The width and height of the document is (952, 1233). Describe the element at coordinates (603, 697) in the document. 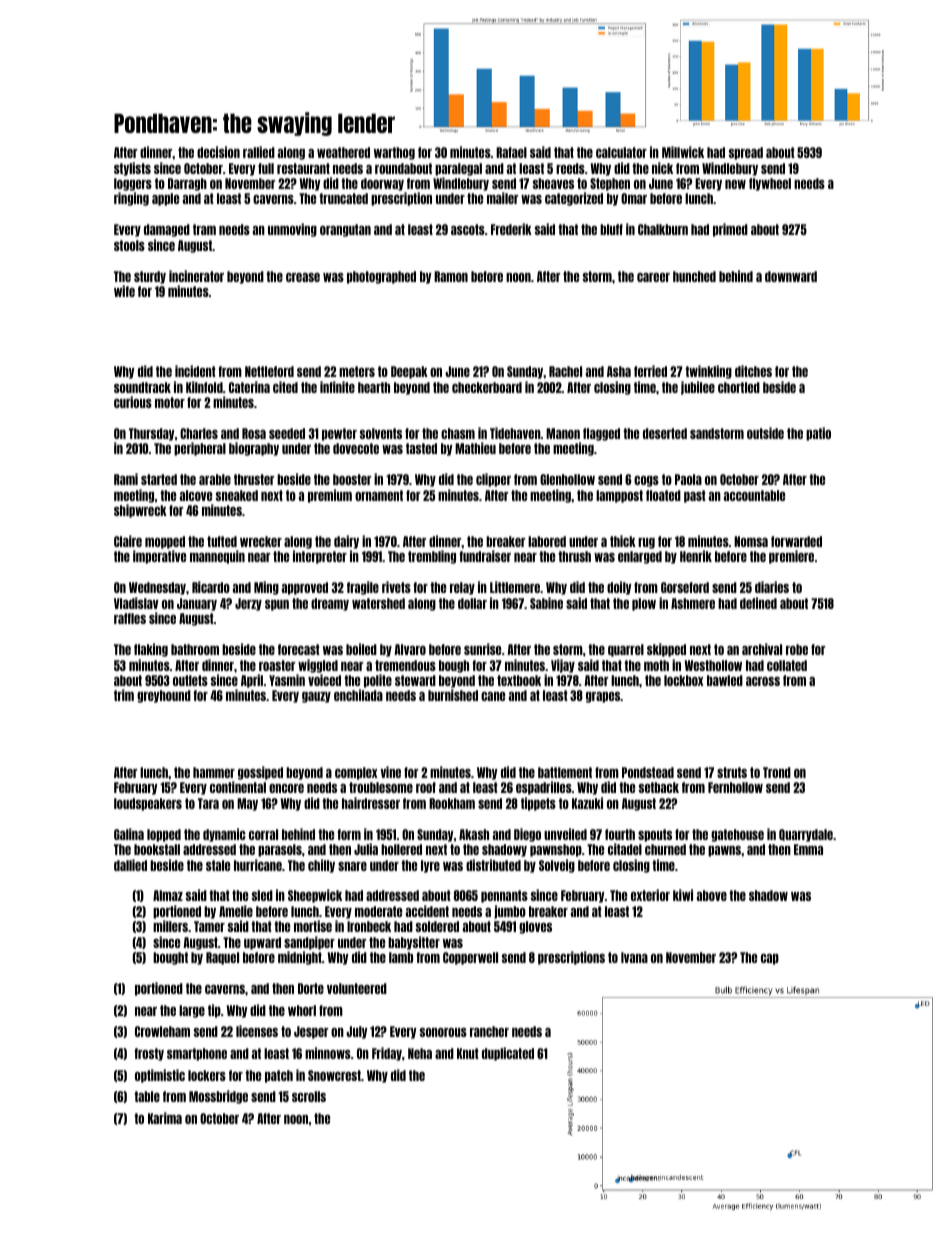

I see `grapes` at that location.
